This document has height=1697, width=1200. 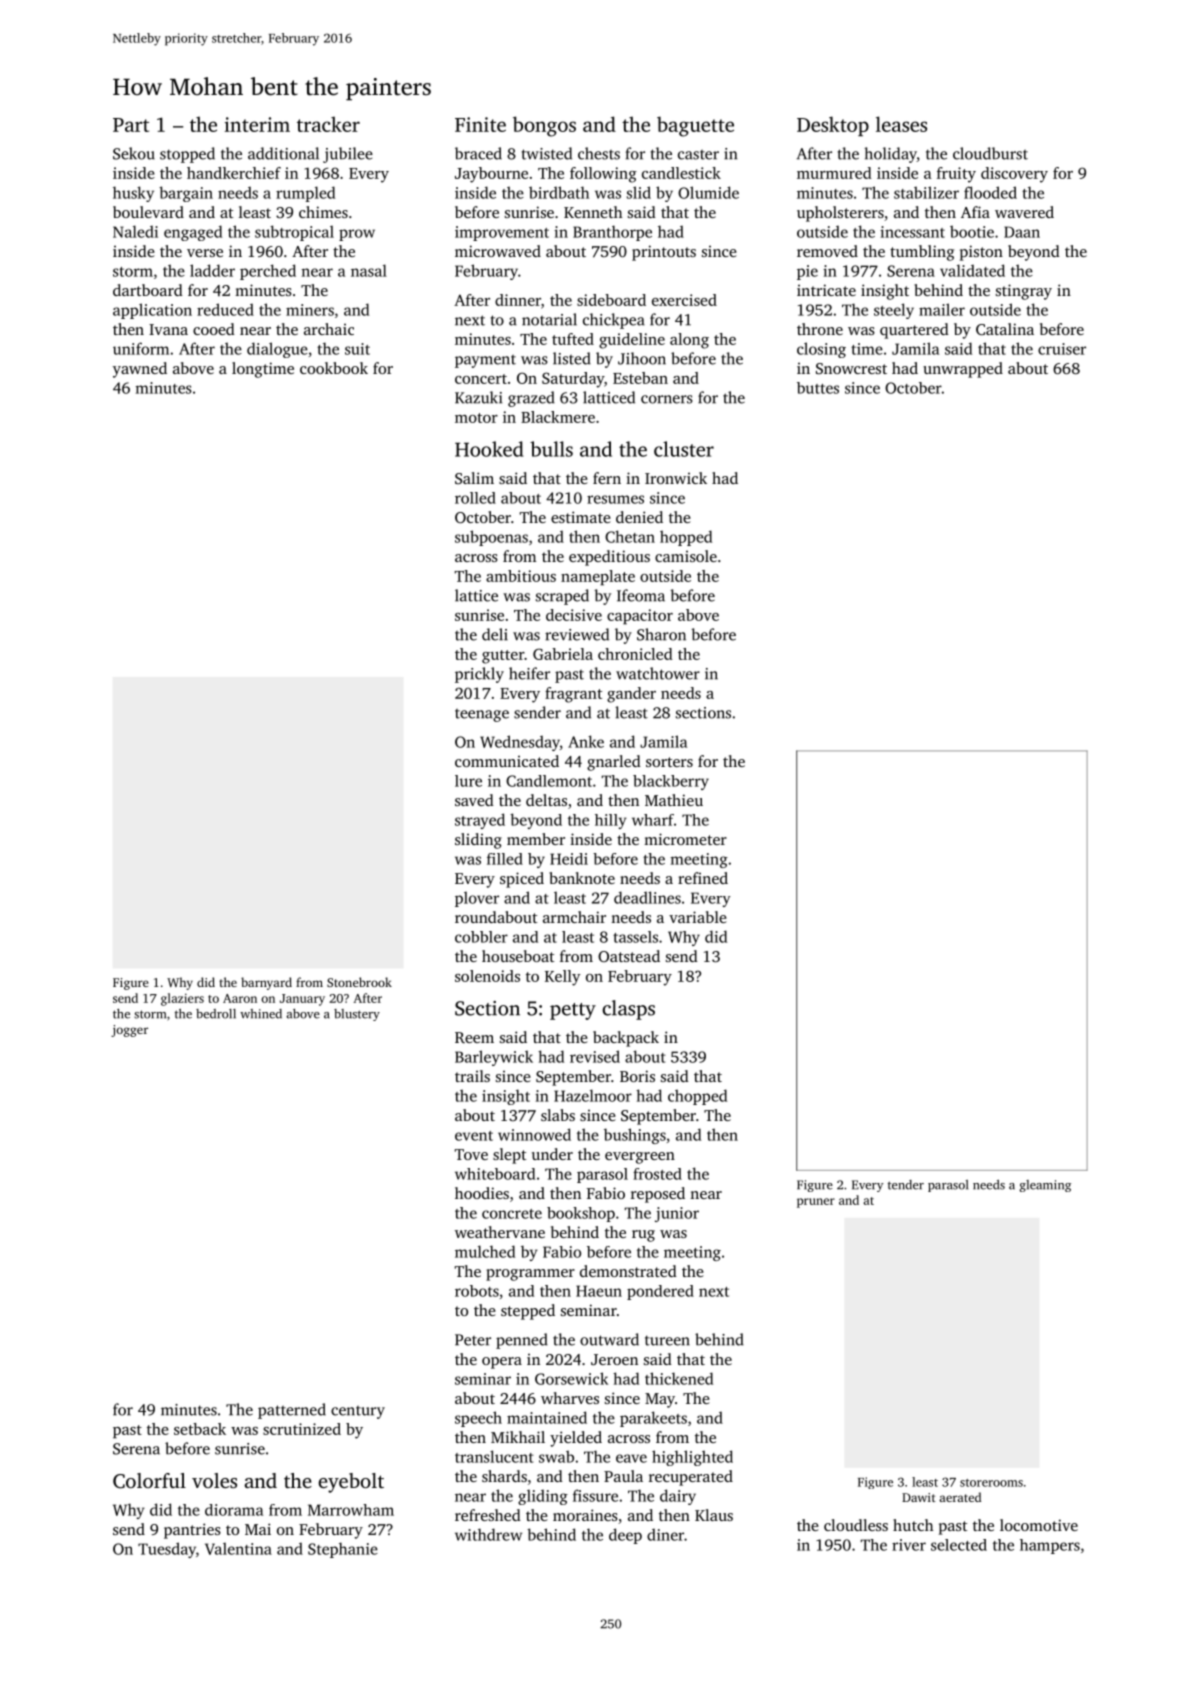 What do you see at coordinates (485, 1251) in the document?
I see `mulched` at bounding box center [485, 1251].
